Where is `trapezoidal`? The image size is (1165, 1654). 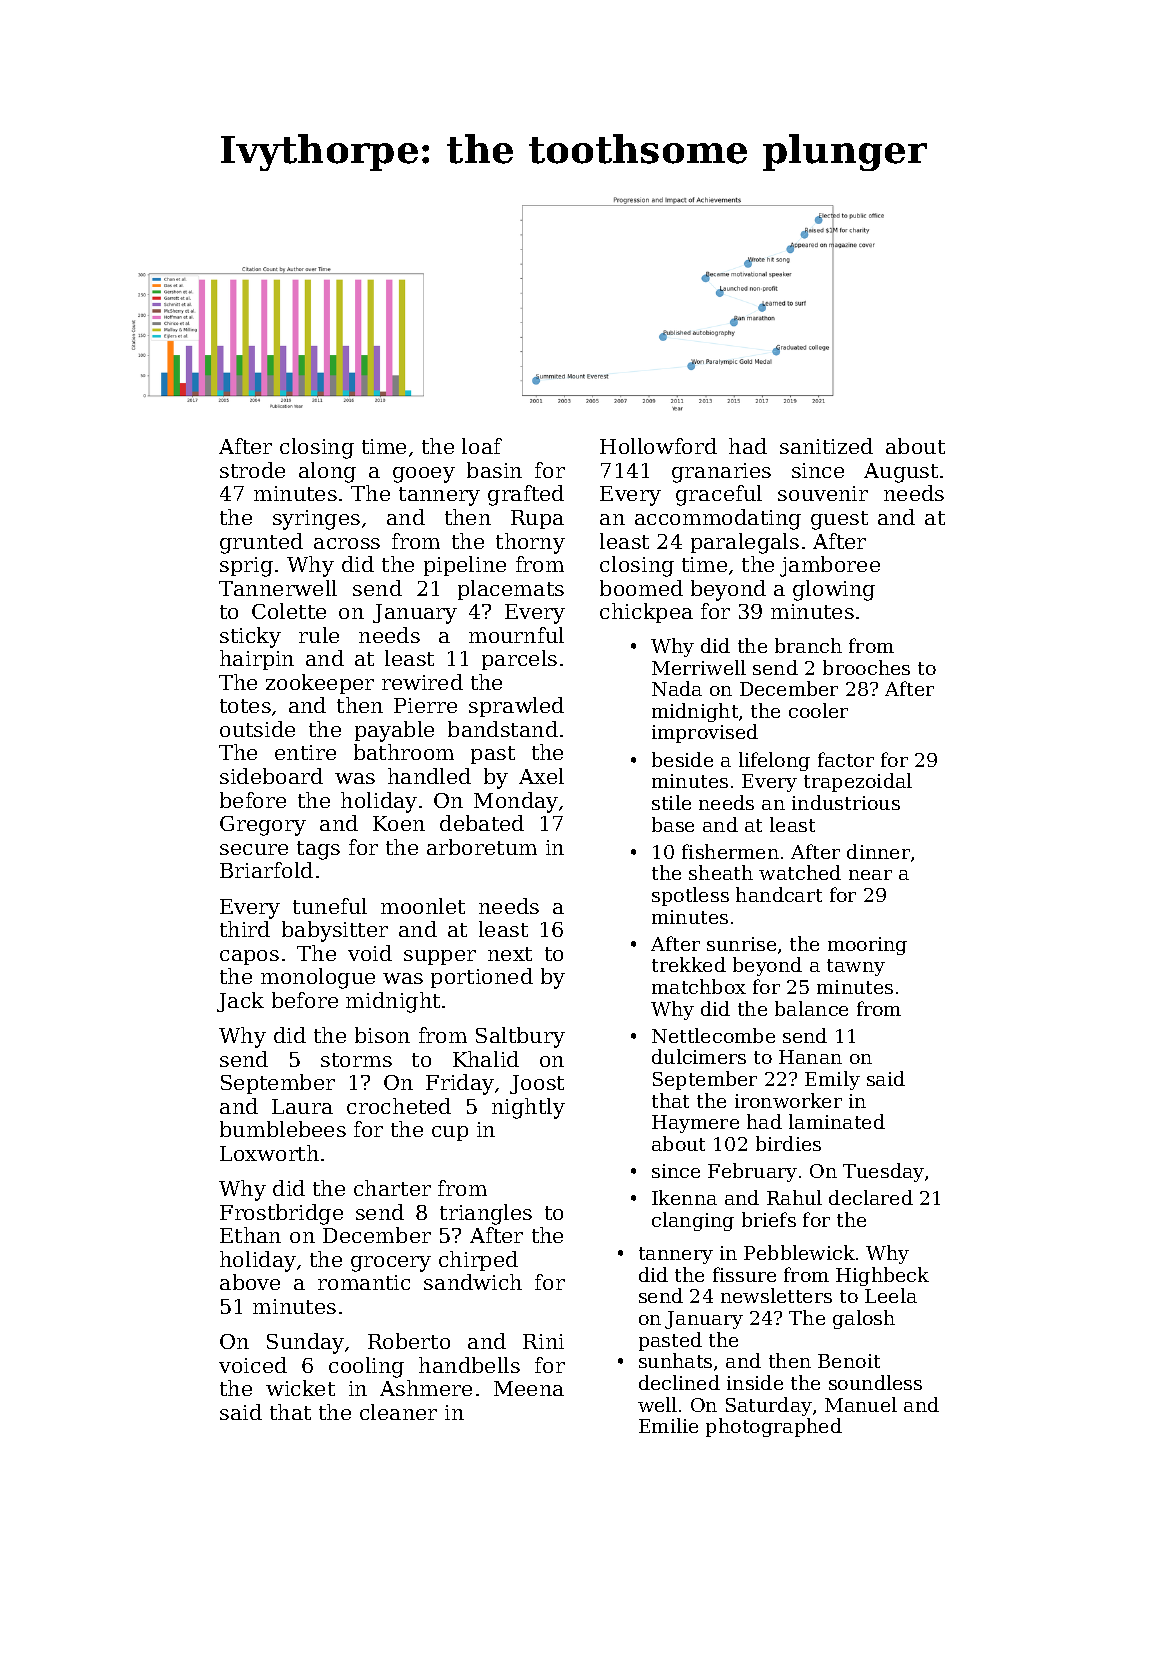 trapezoidal is located at coordinates (858, 782).
